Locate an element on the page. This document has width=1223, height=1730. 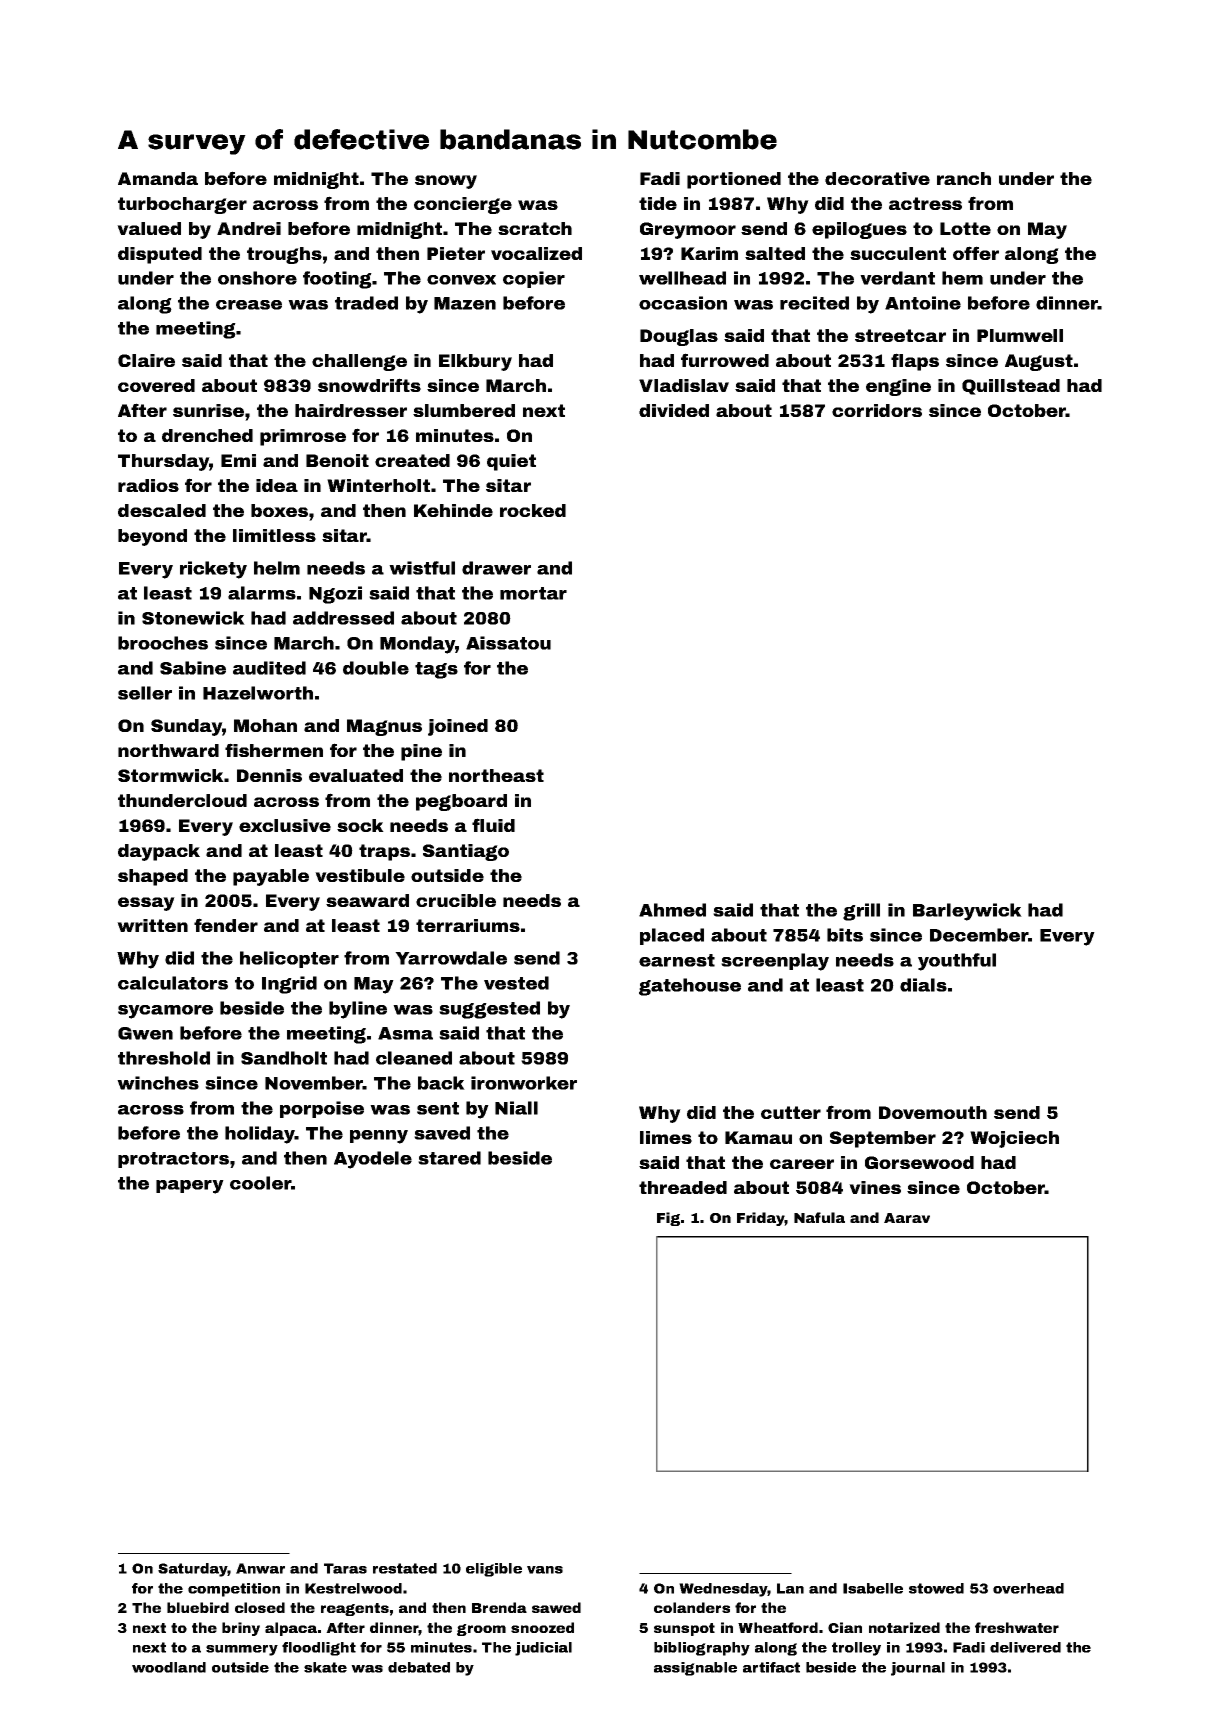
snowy is located at coordinates (446, 182).
